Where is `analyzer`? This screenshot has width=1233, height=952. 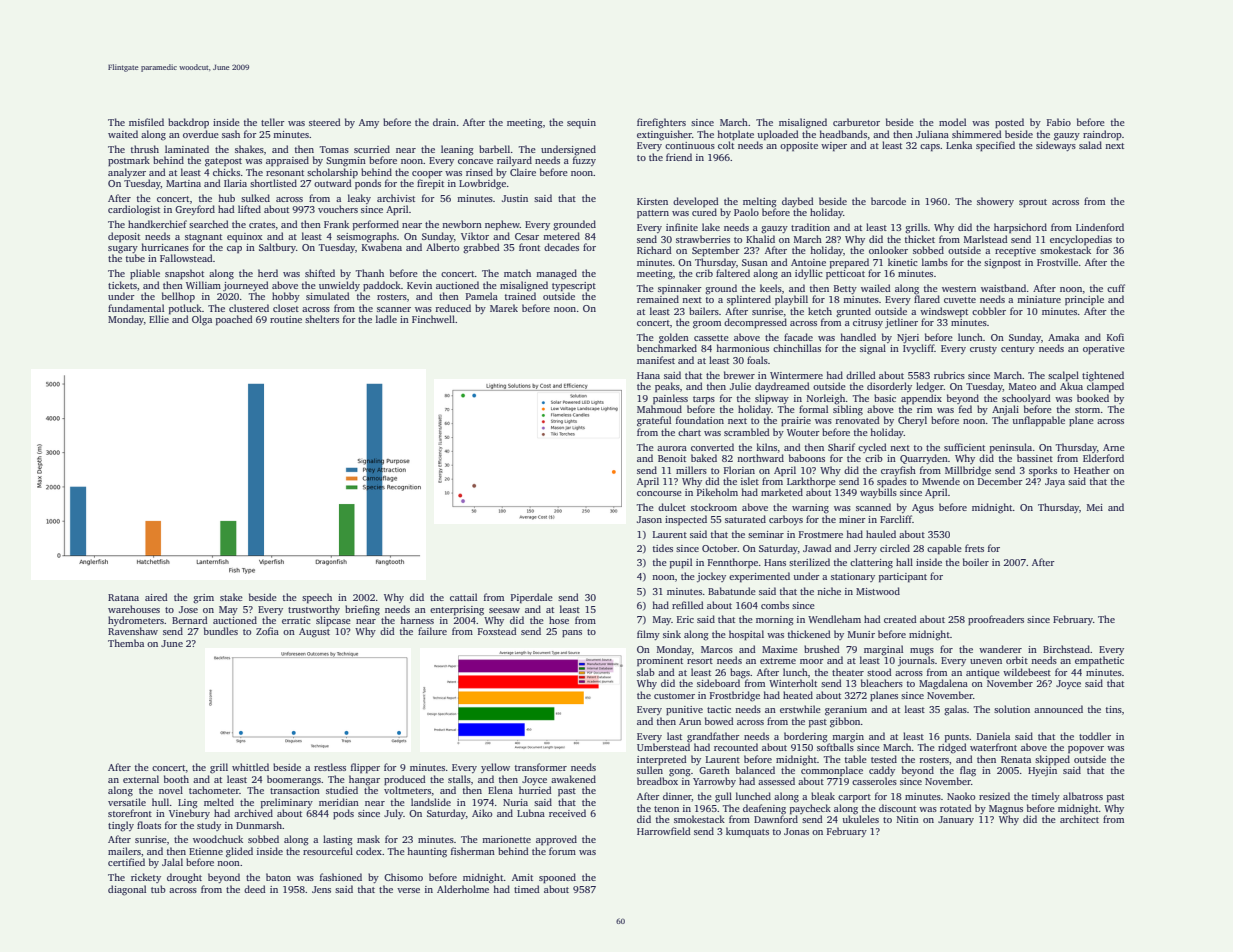 analyzer is located at coordinates (127, 173).
